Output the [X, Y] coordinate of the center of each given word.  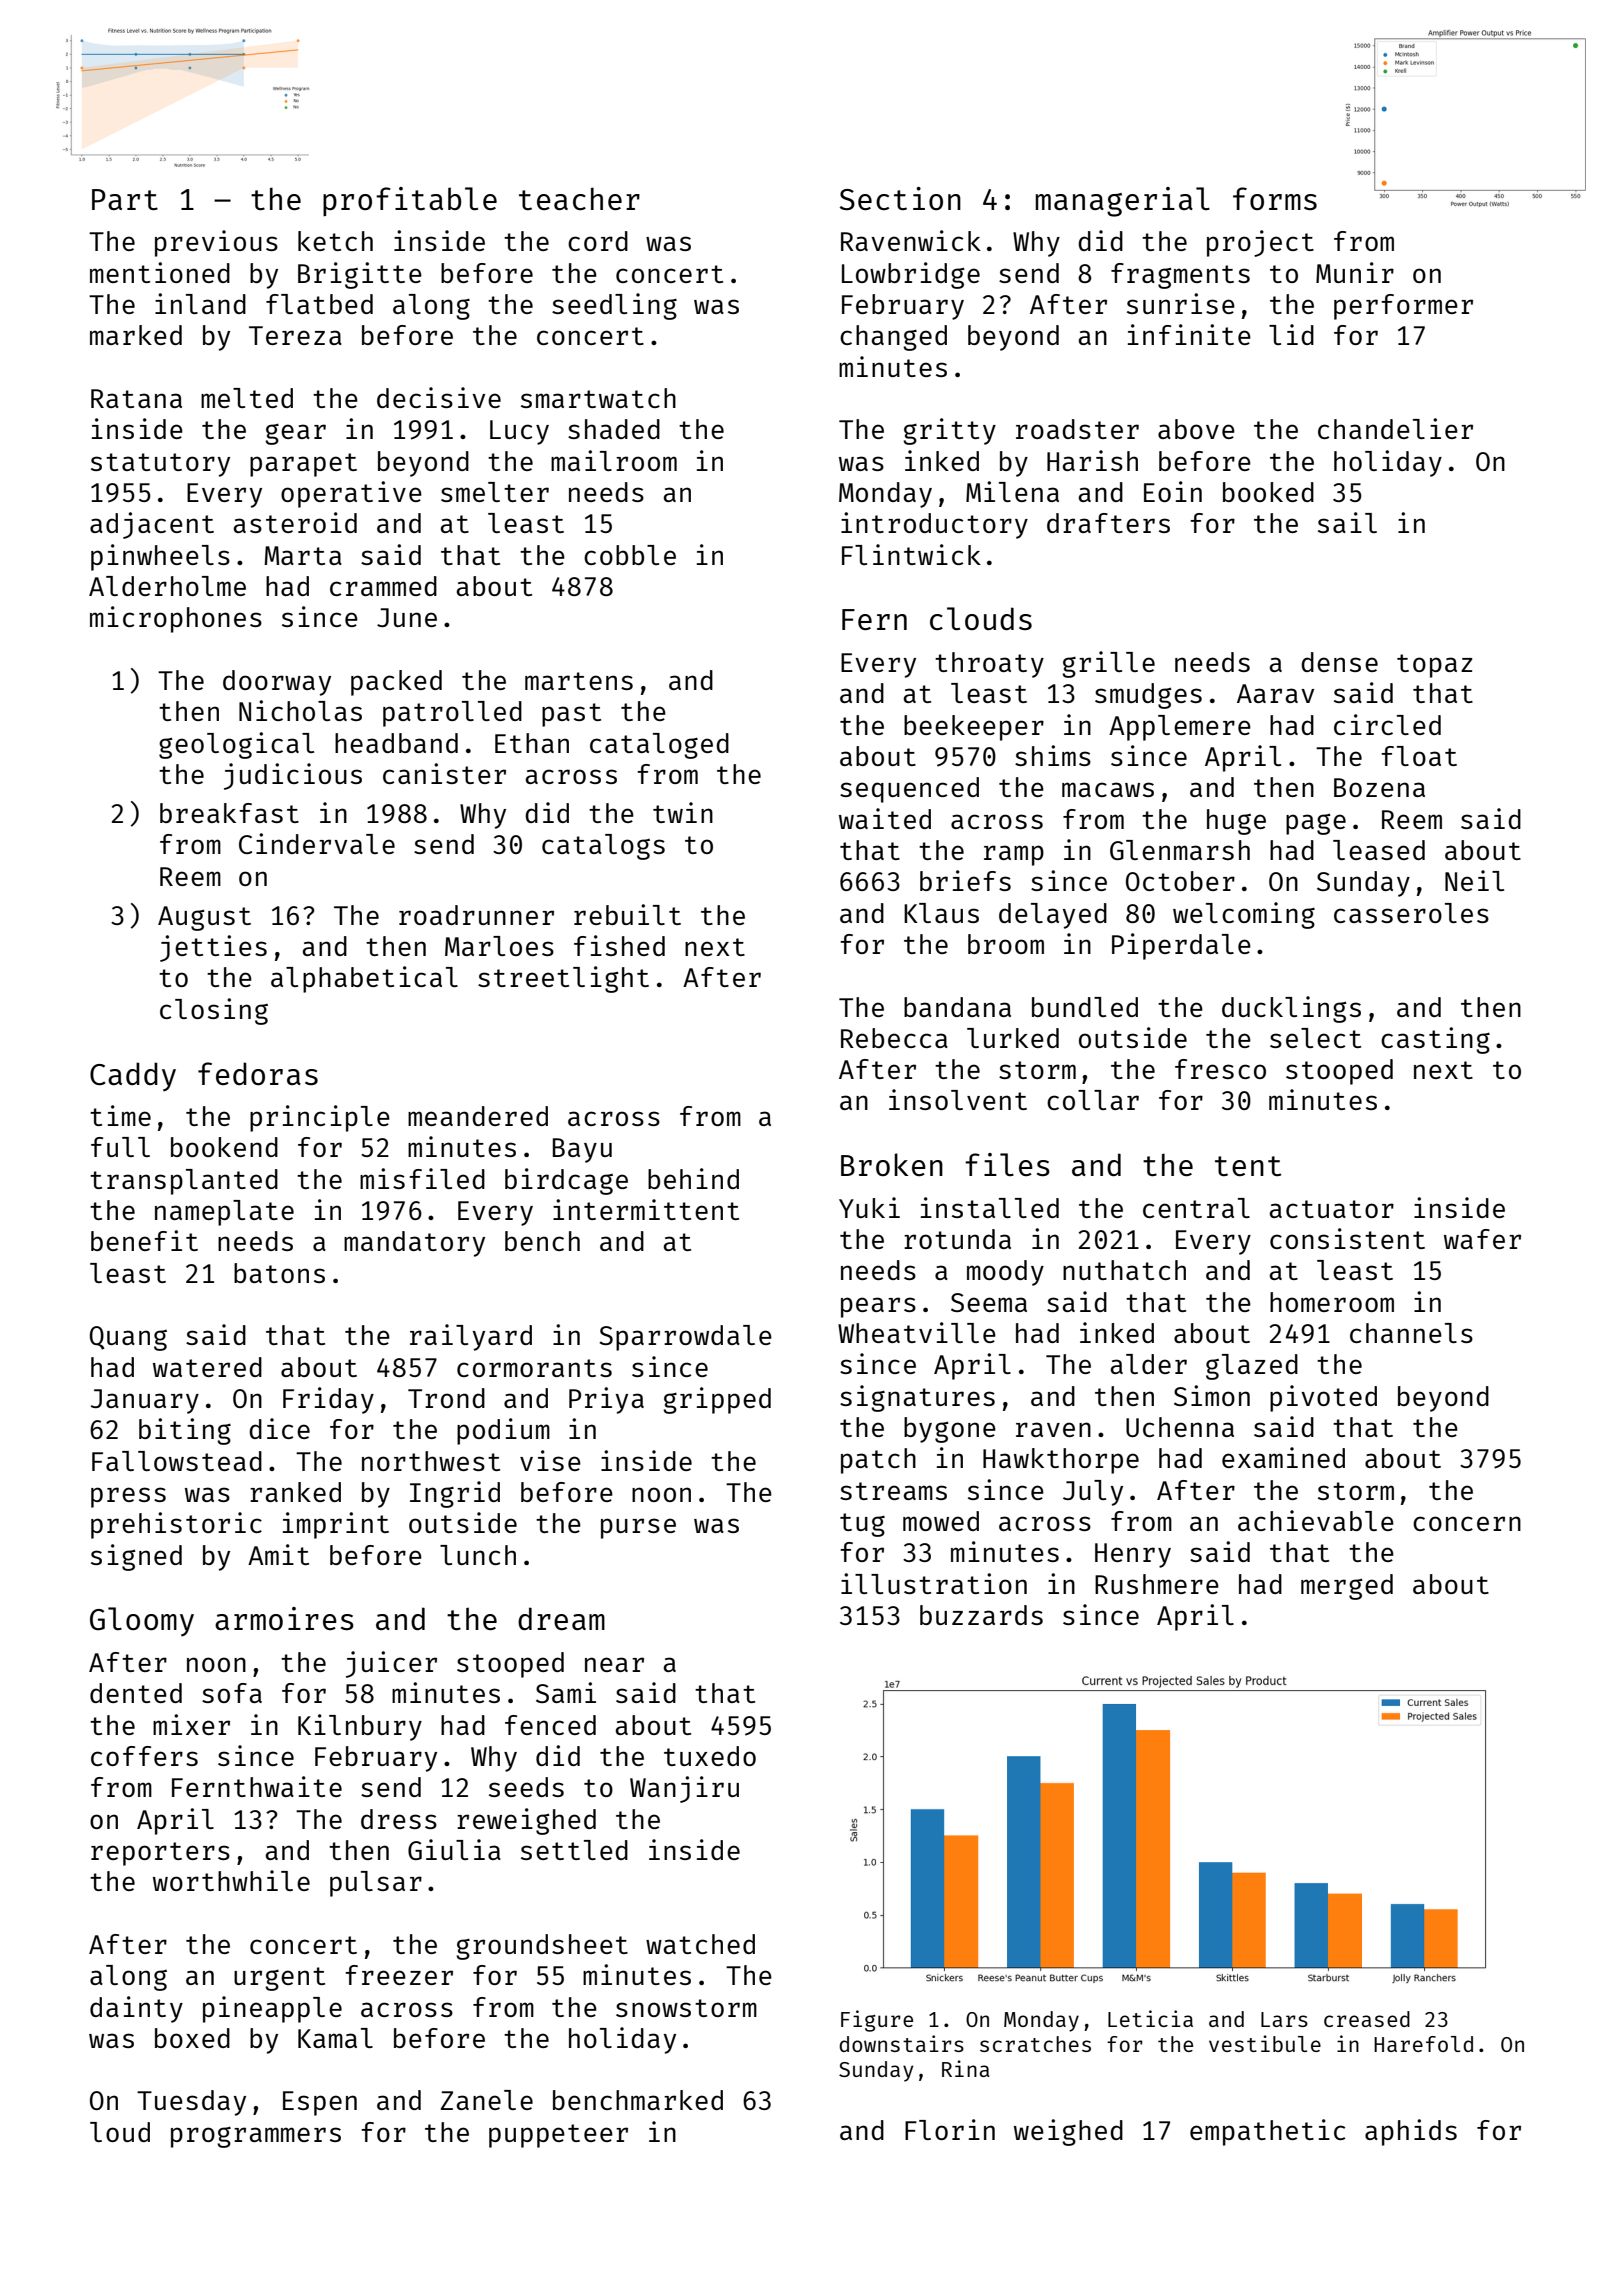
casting [1435, 1040]
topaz [1434, 666]
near [614, 1664]
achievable [1316, 1520]
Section [900, 198]
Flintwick [911, 554]
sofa [232, 1693]
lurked [1013, 1038]
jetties [213, 948]
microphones [176, 619]
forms [1275, 198]
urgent [279, 1979]
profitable [410, 201]
